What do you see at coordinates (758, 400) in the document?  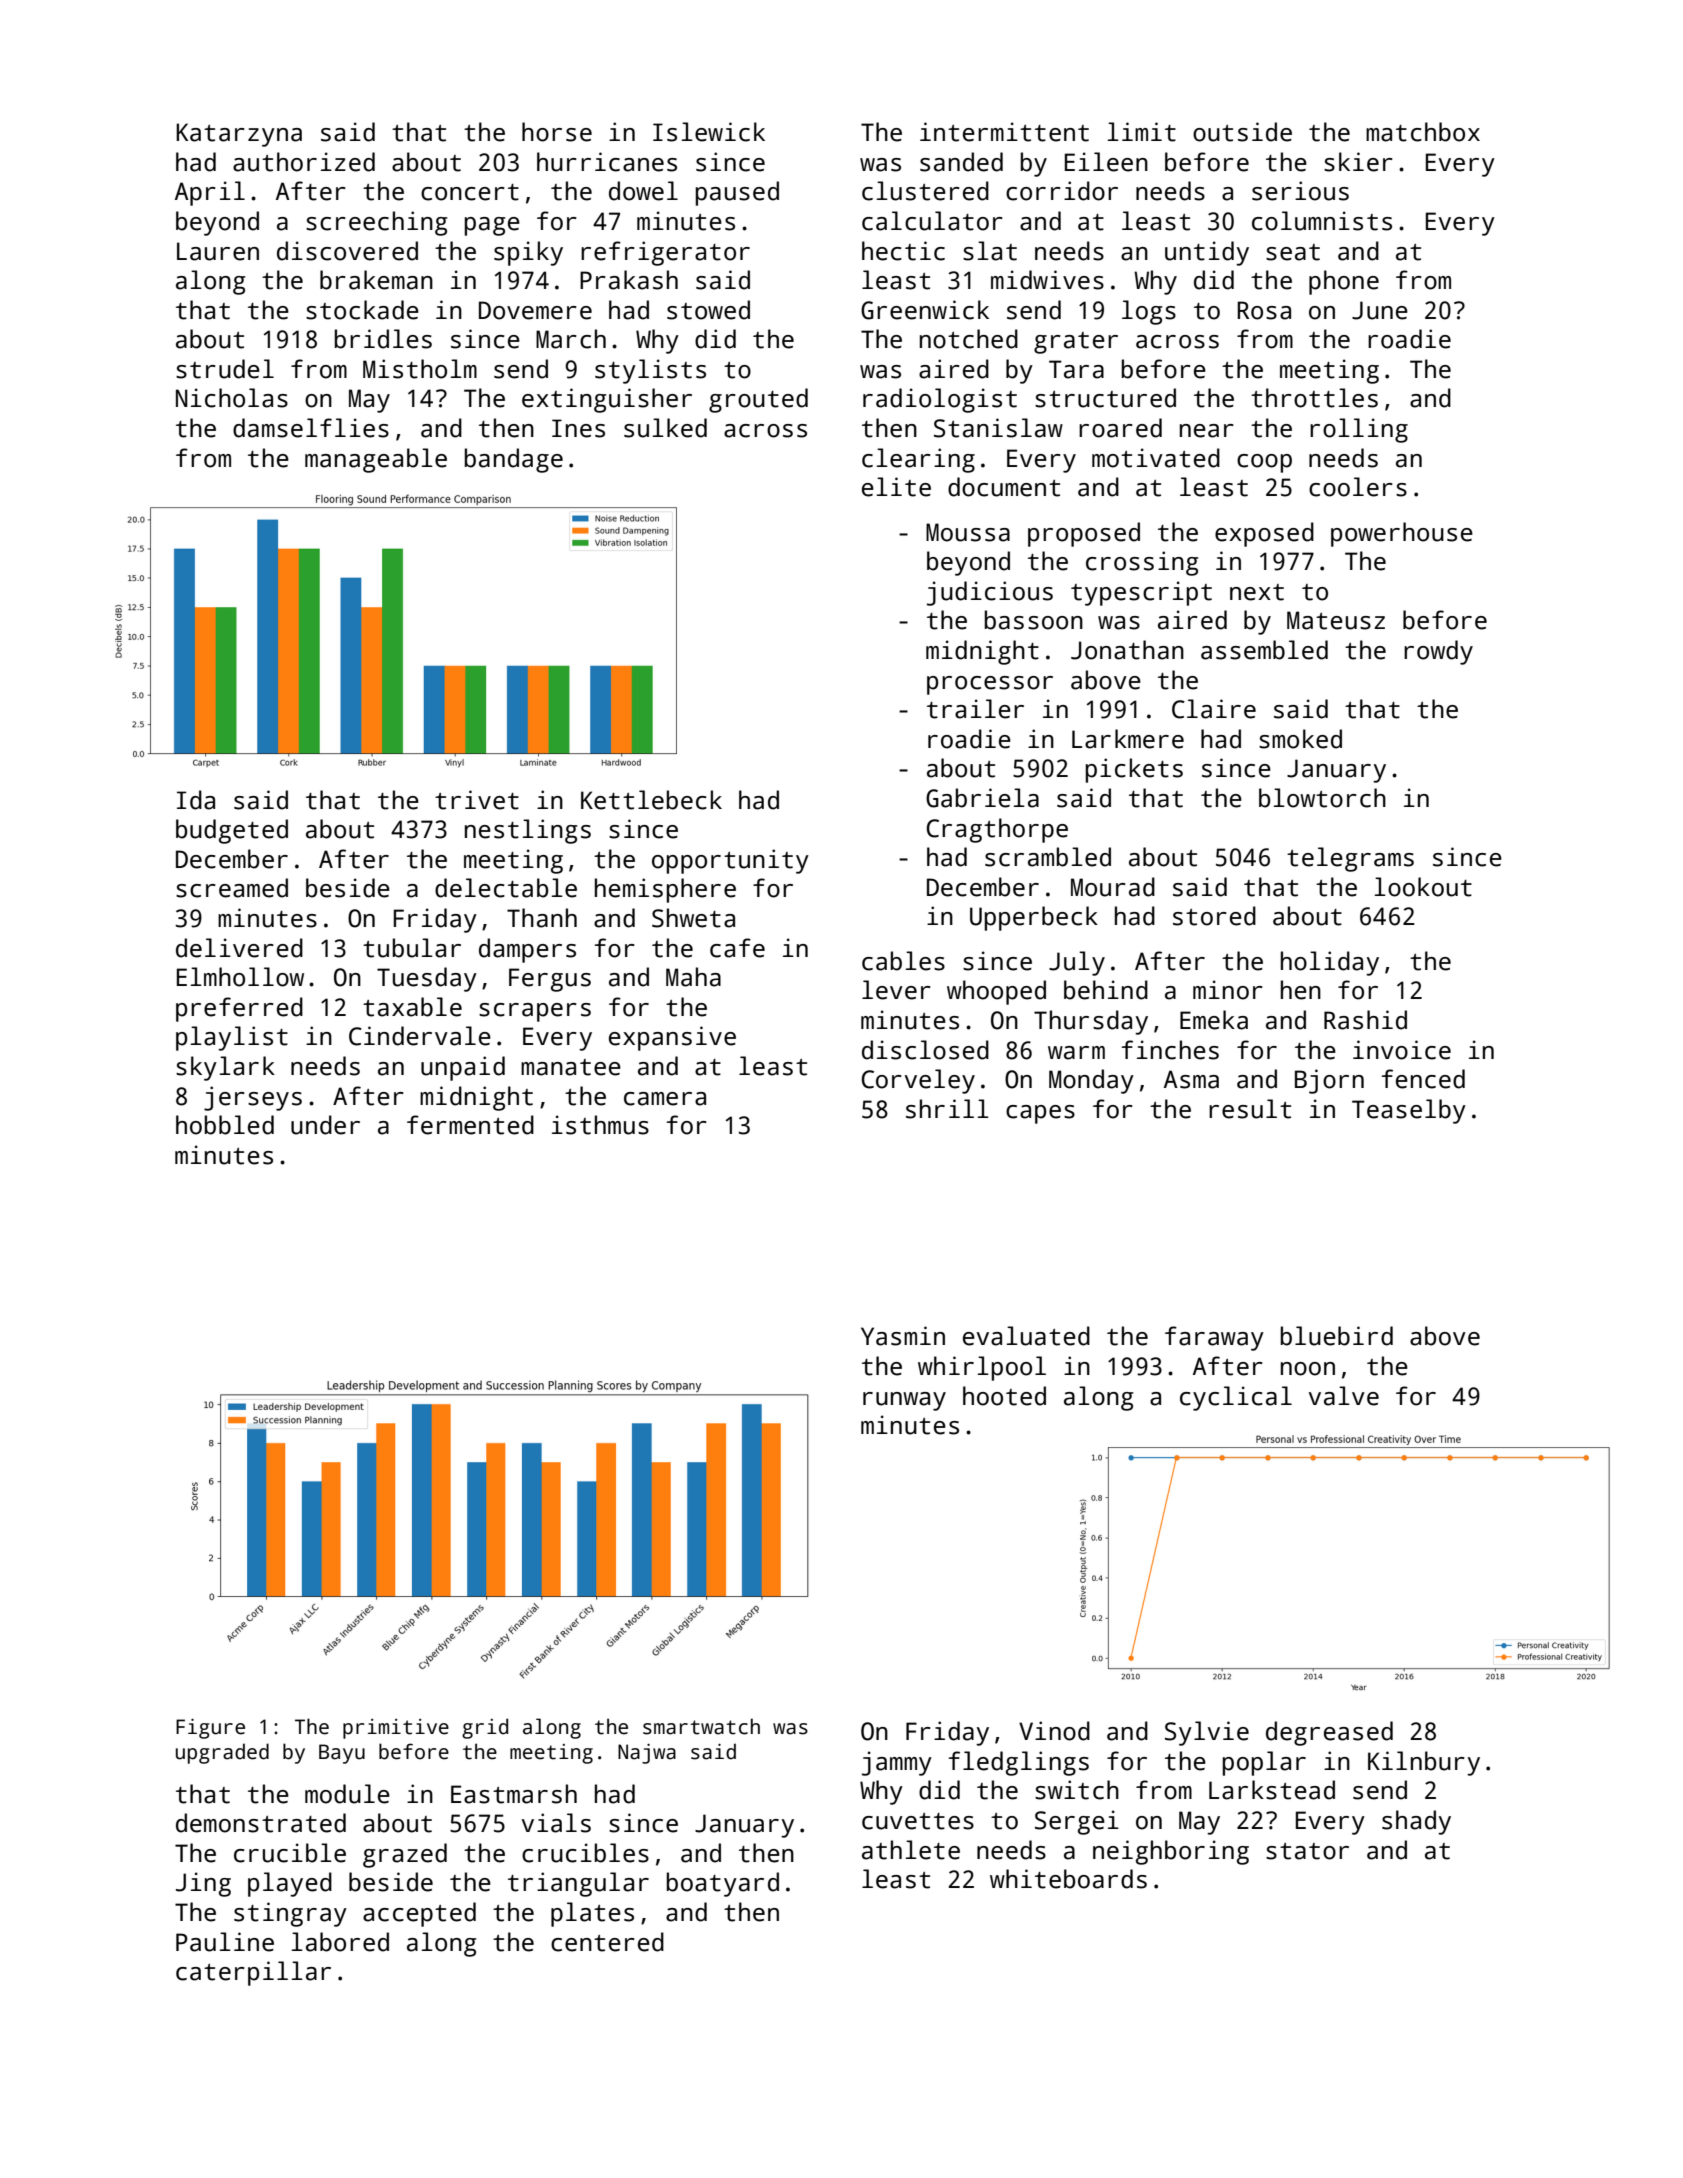 I see `grouted` at bounding box center [758, 400].
